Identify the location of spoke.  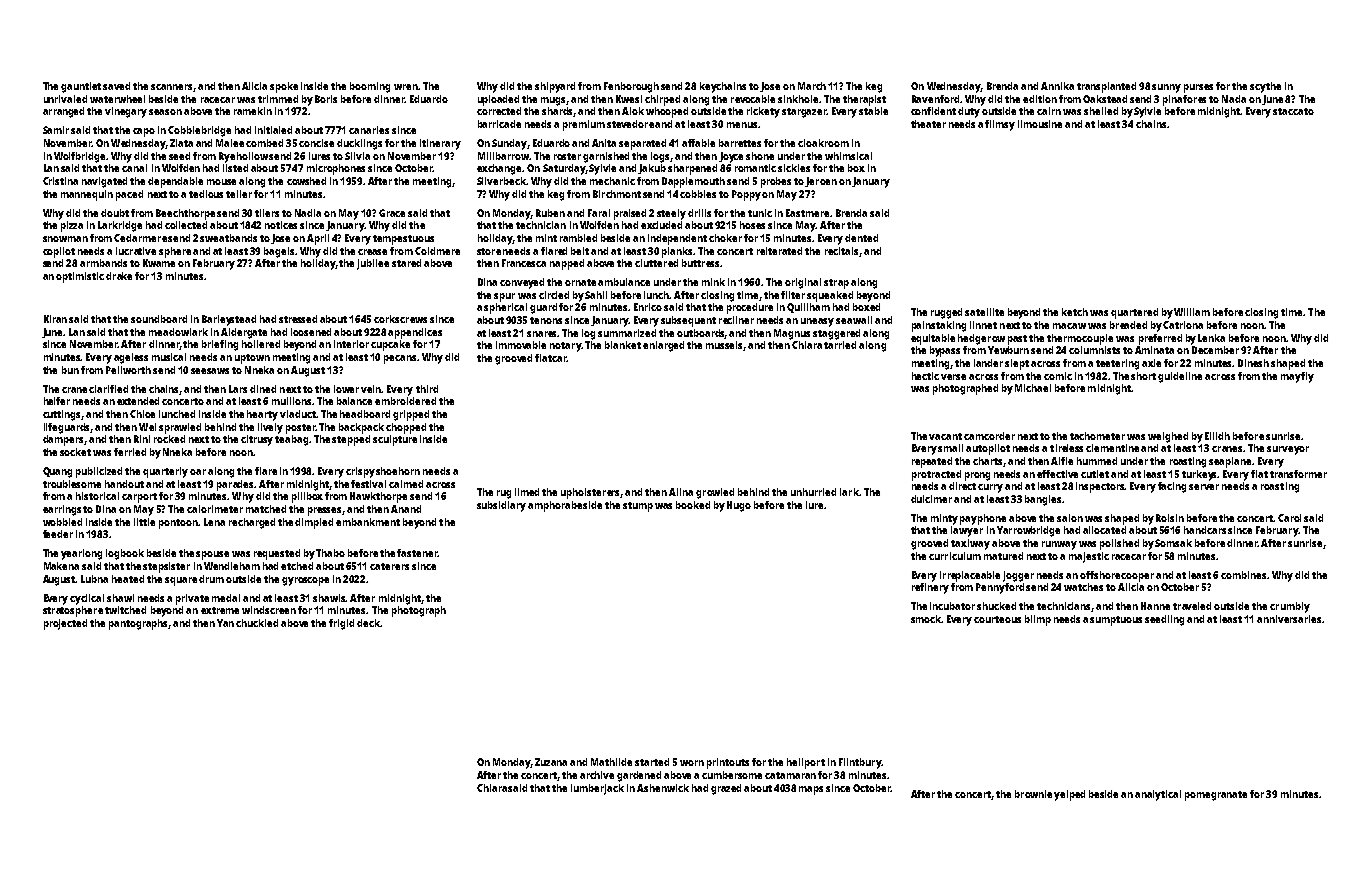
(284, 87).
